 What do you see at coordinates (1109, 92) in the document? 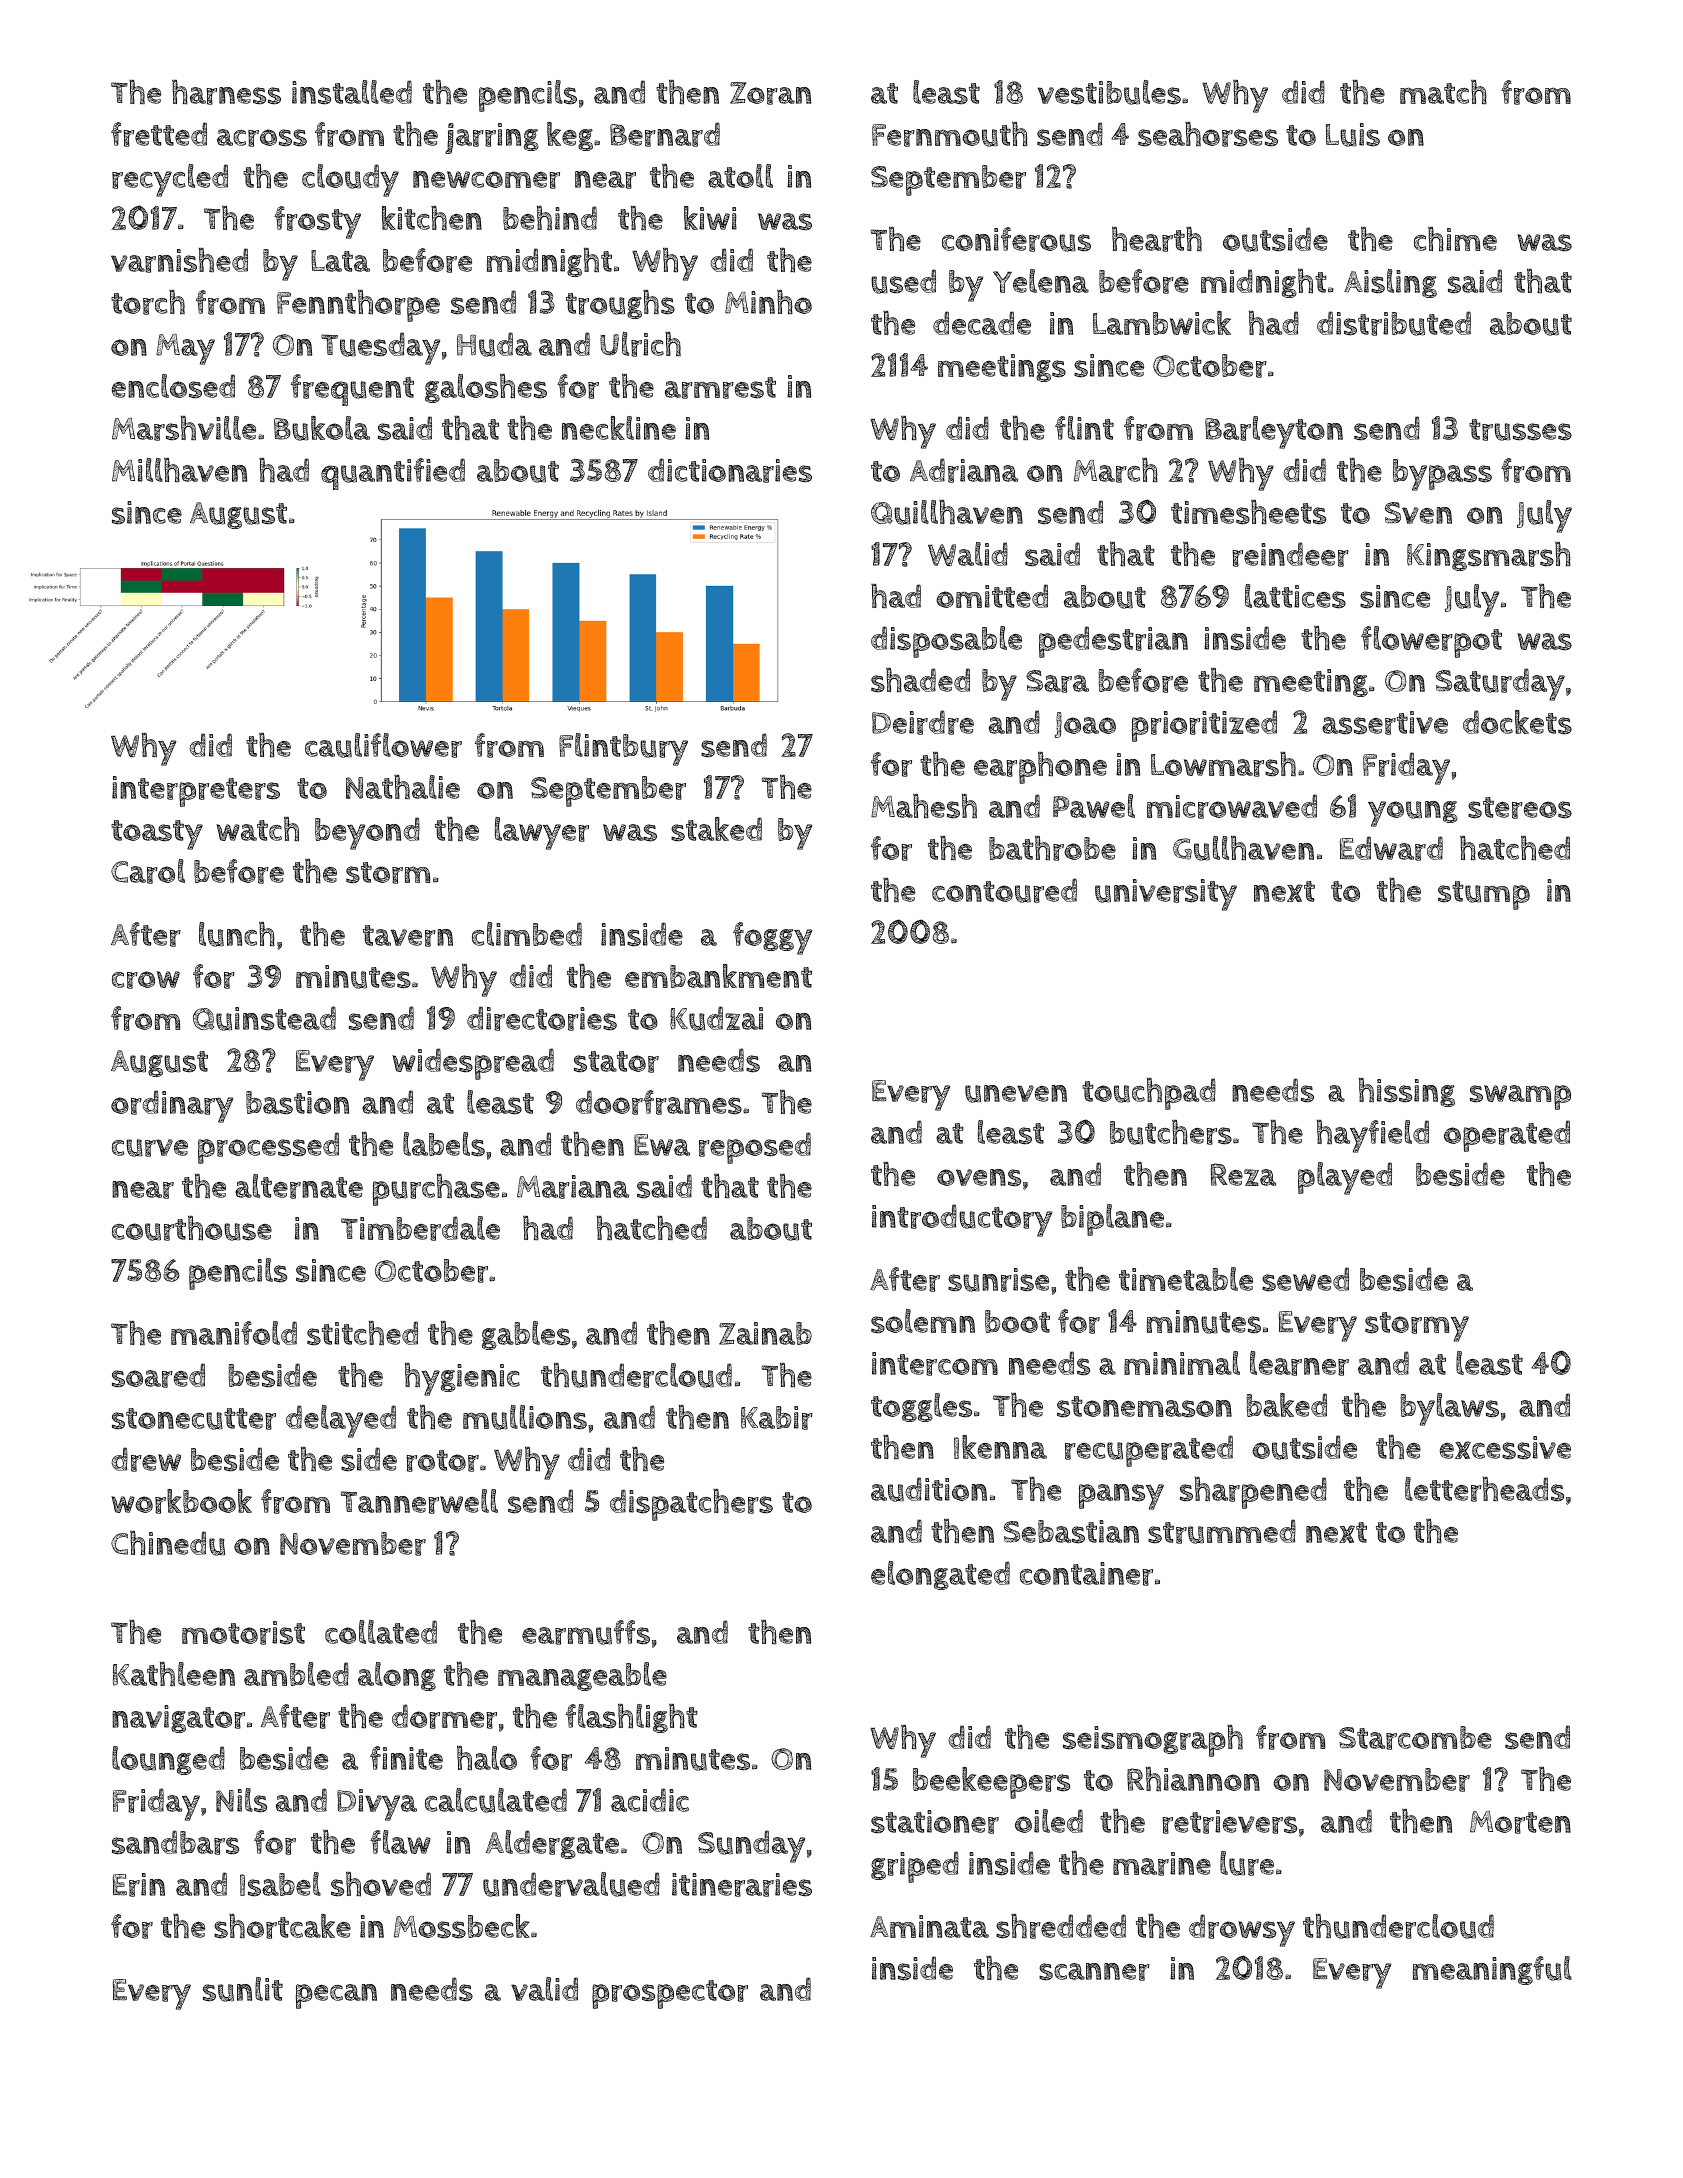
I see `vestibules` at bounding box center [1109, 92].
